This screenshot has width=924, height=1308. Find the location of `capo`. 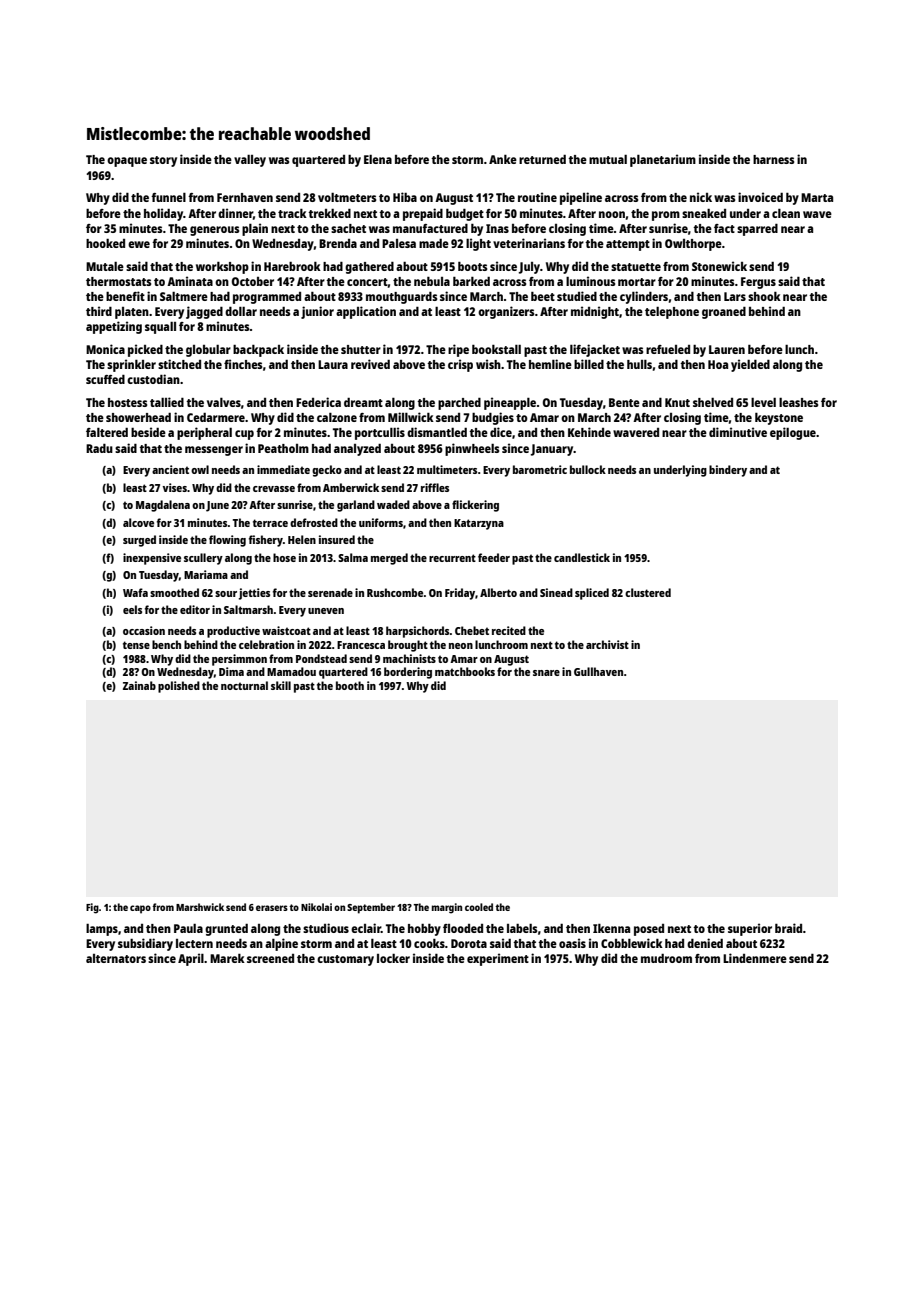

capo is located at coordinates (140, 909).
